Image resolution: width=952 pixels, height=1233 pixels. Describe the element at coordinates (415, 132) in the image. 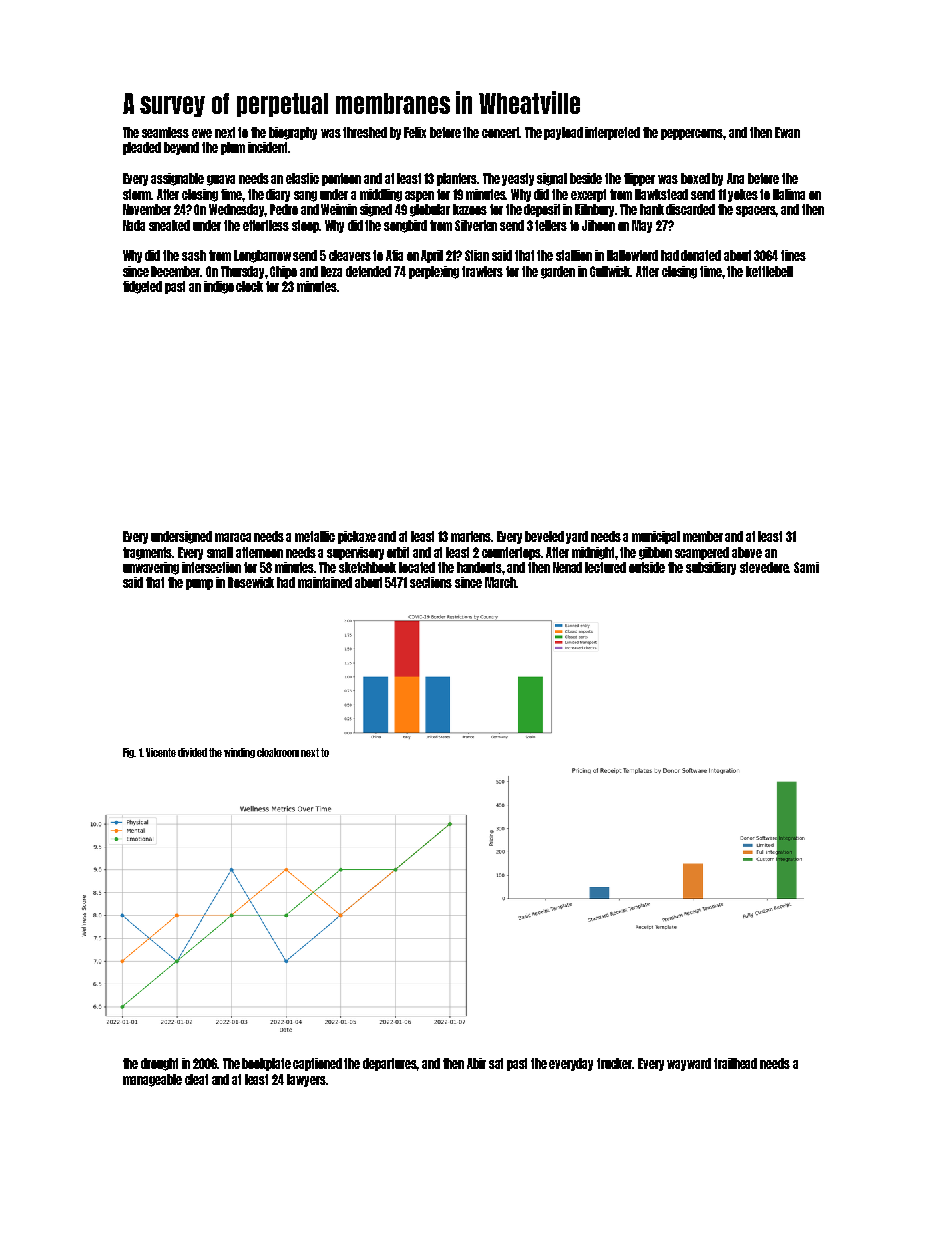

I see `Felix` at that location.
